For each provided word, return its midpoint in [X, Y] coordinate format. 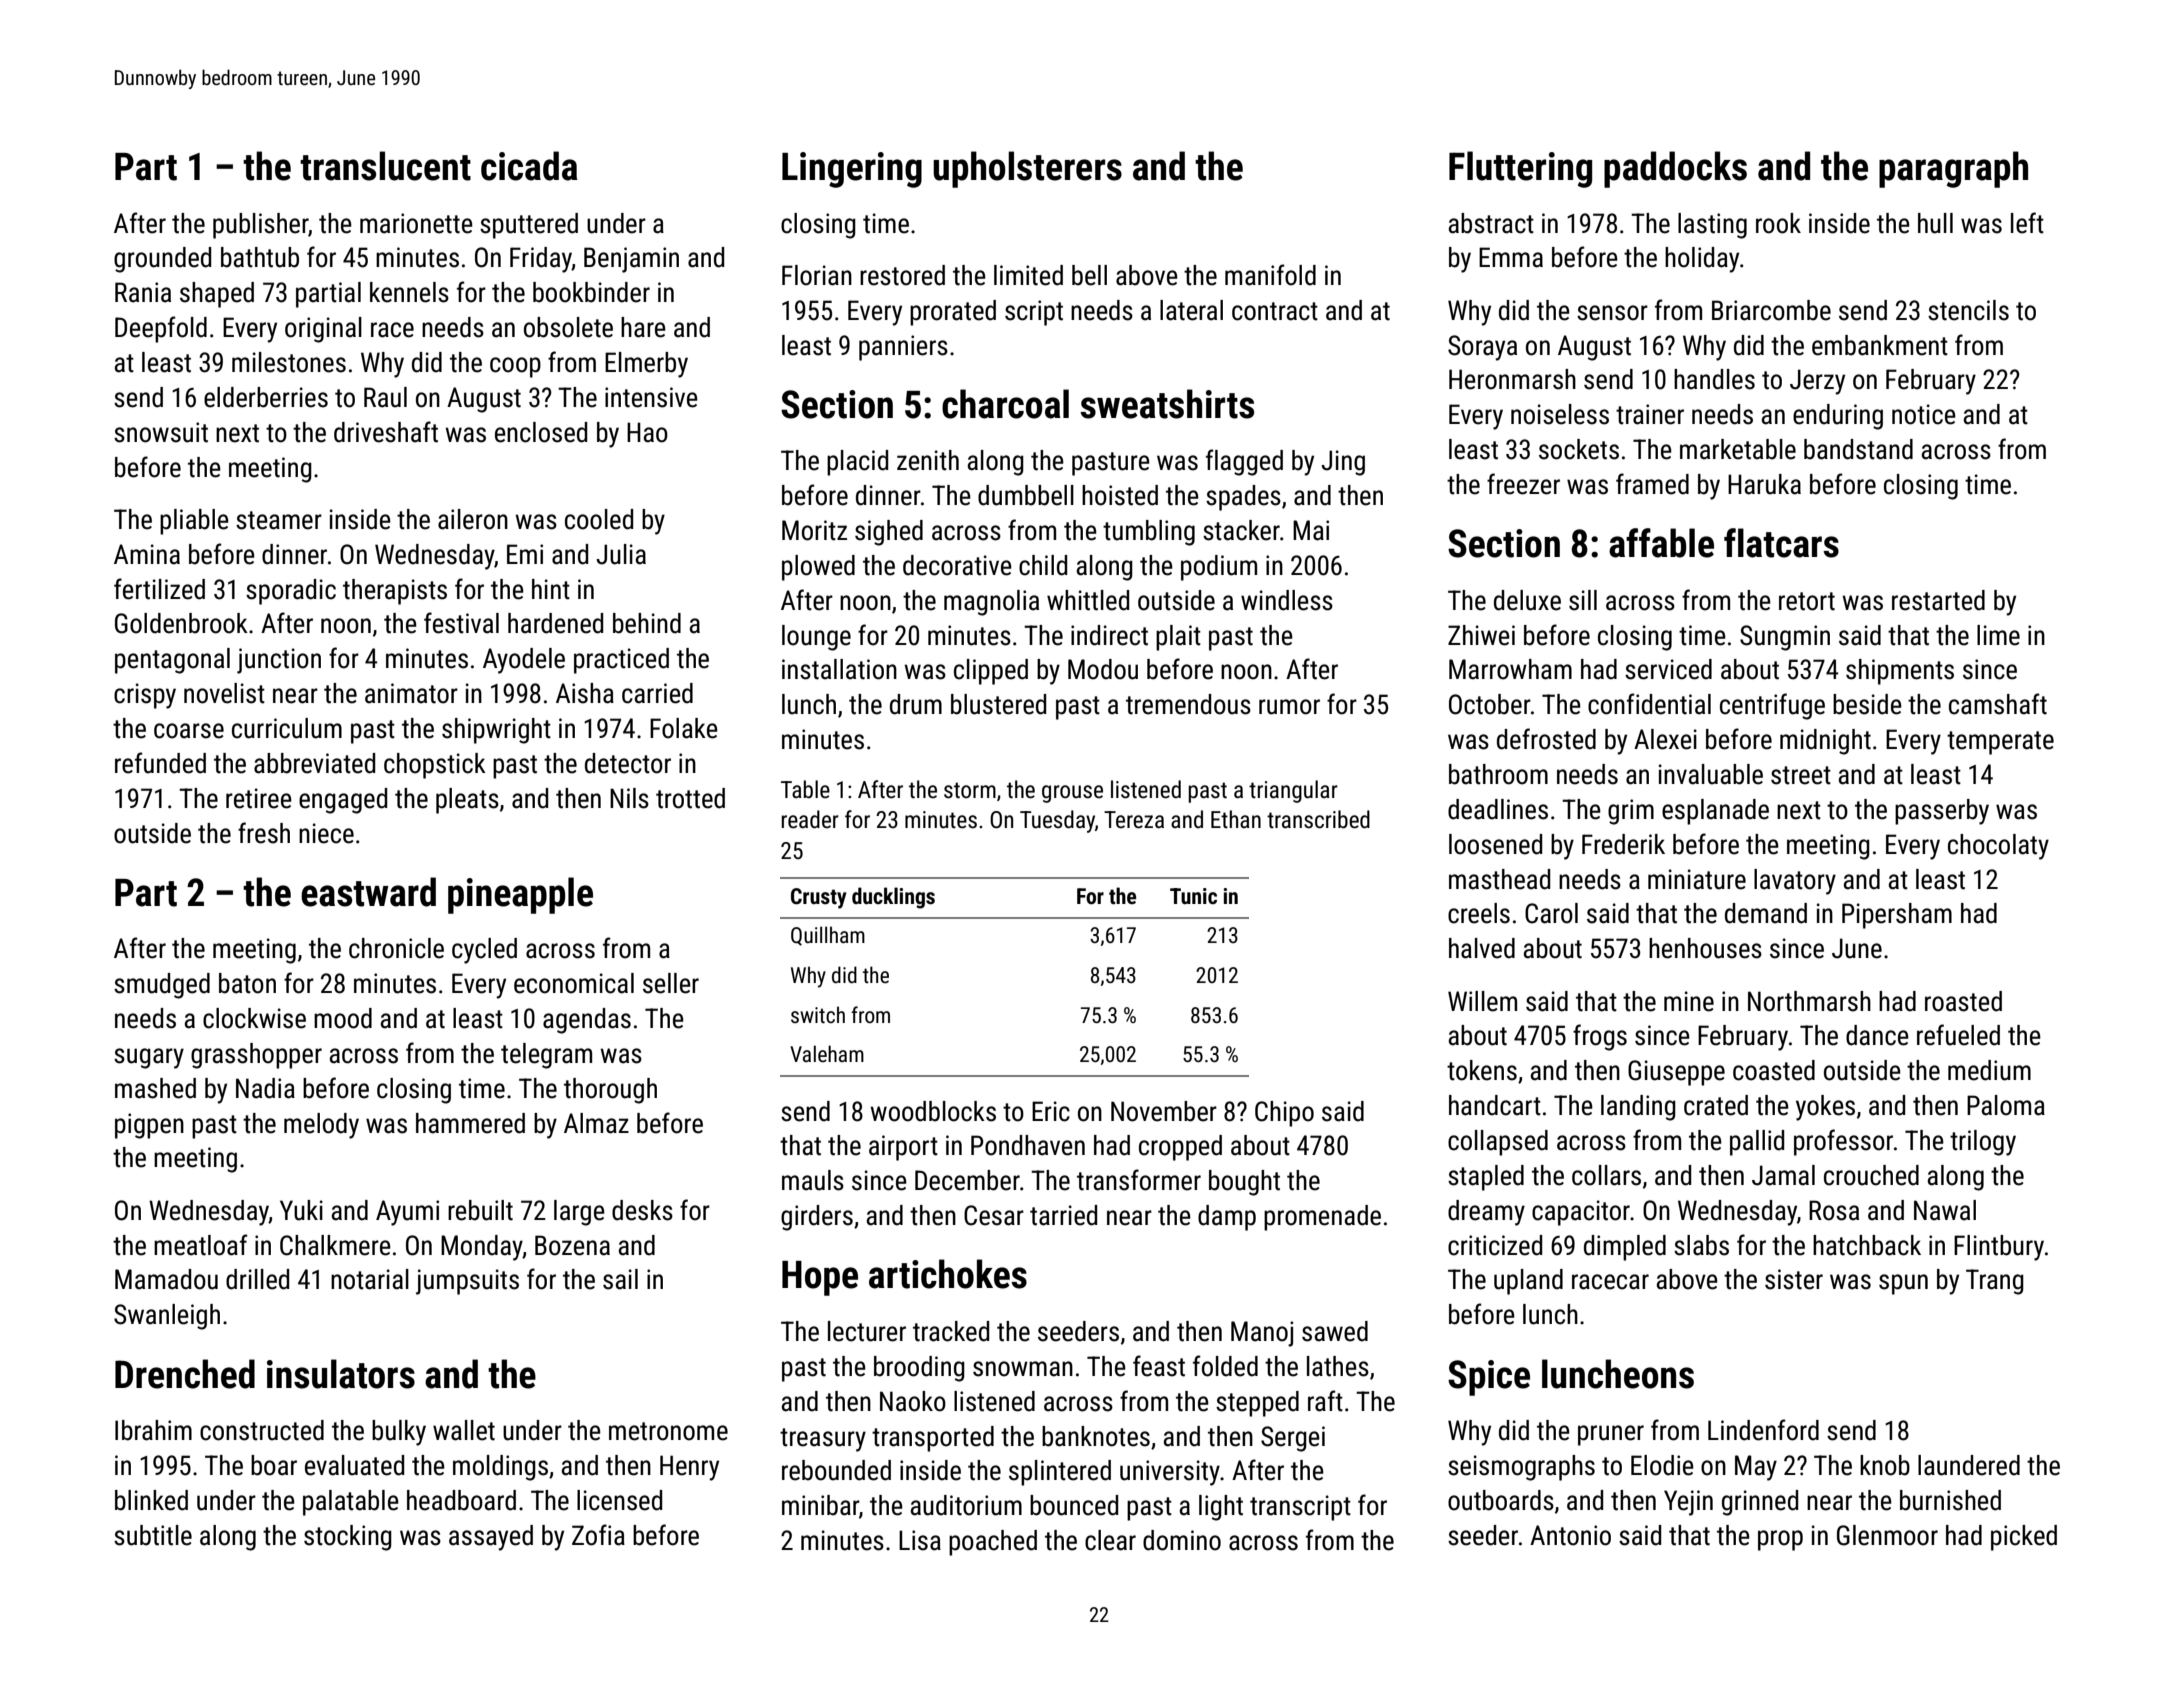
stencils [1968, 310]
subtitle [153, 1535]
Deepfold [161, 329]
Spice [1489, 1378]
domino [1182, 1540]
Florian [817, 275]
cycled [484, 951]
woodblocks [933, 1111]
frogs [1600, 1037]
